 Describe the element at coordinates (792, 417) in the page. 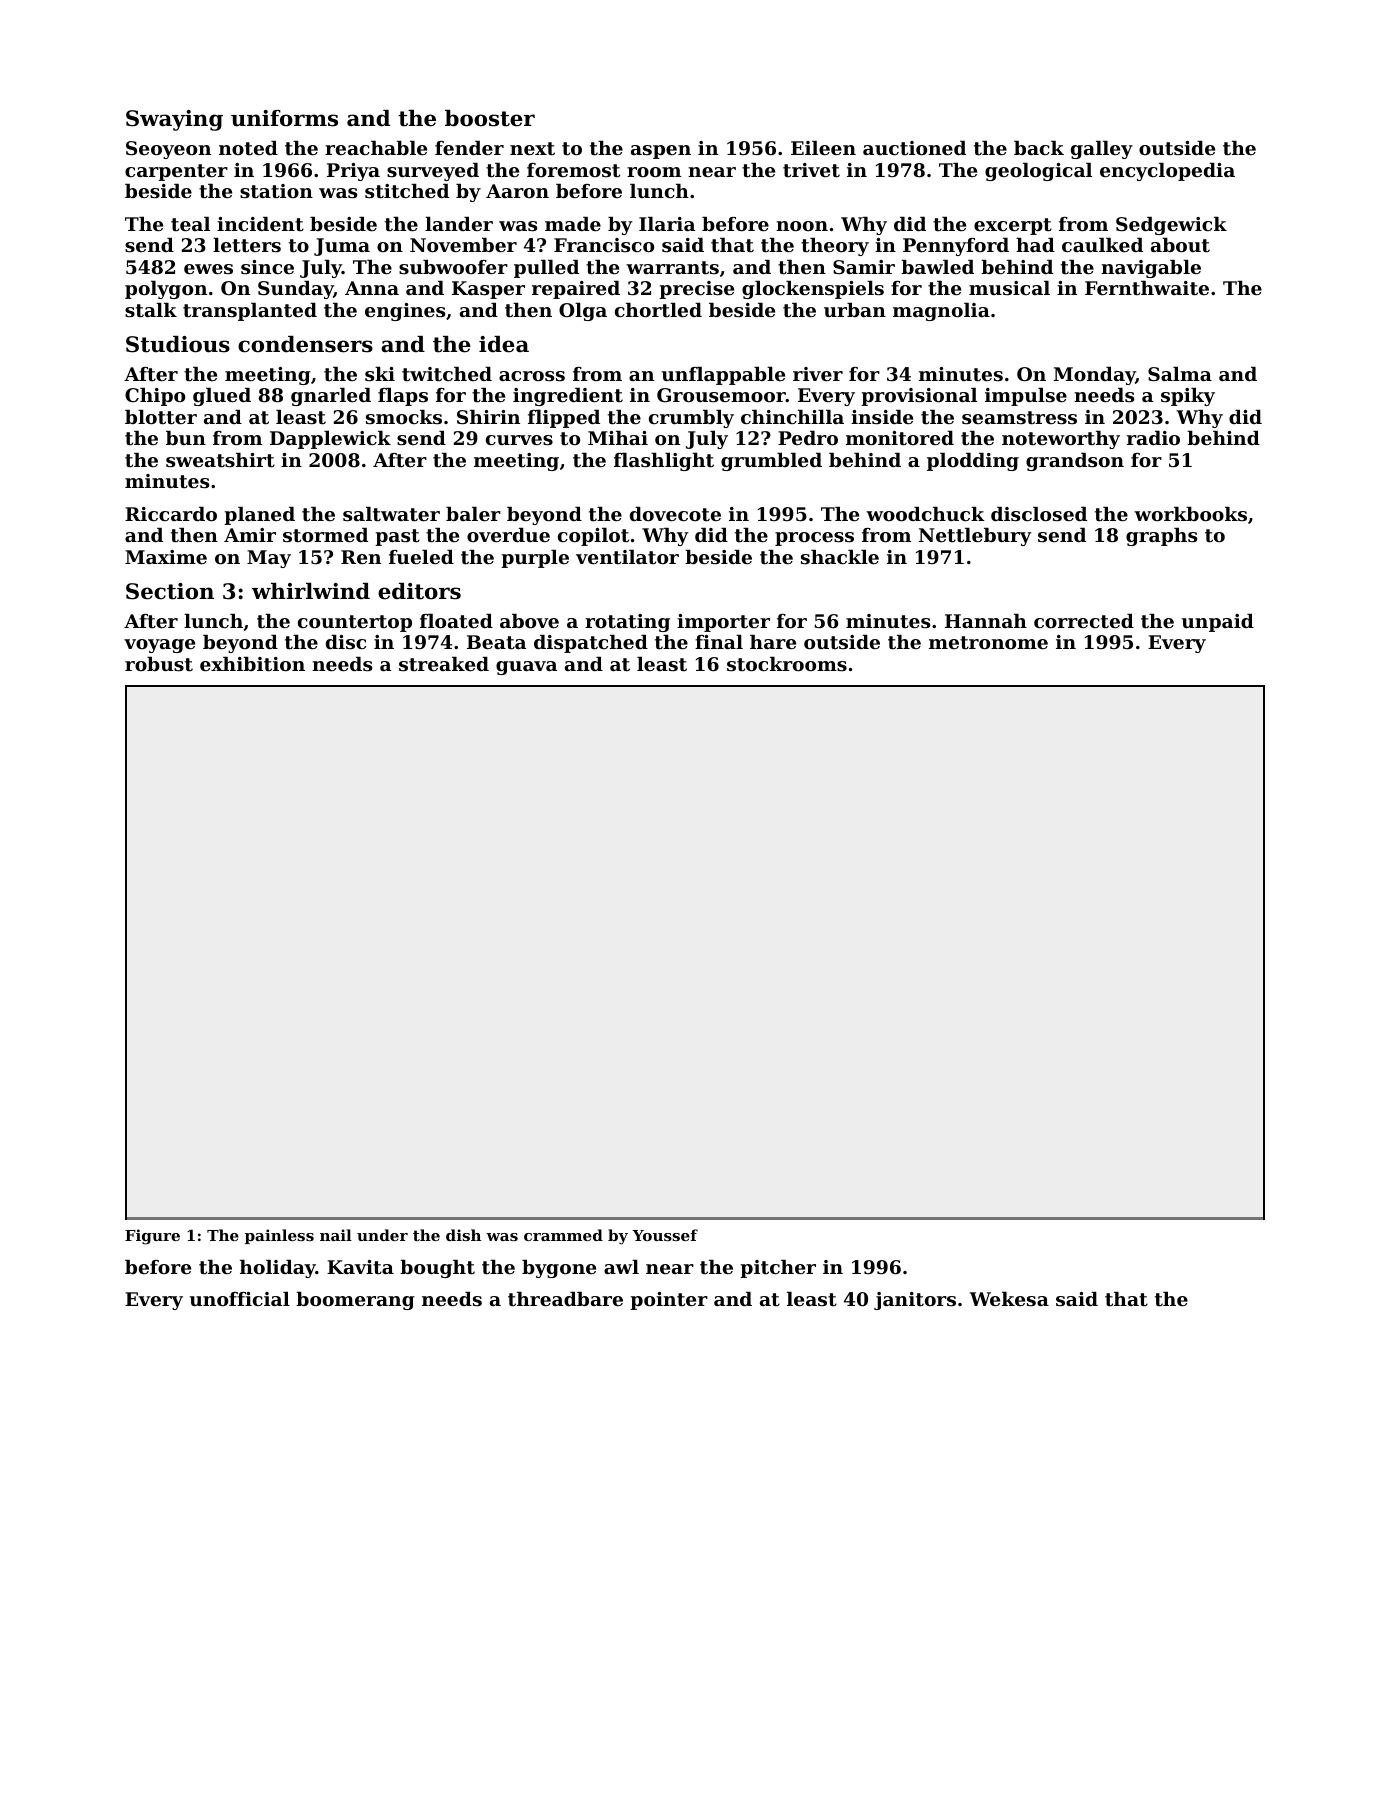

I see `chinchilla` at that location.
